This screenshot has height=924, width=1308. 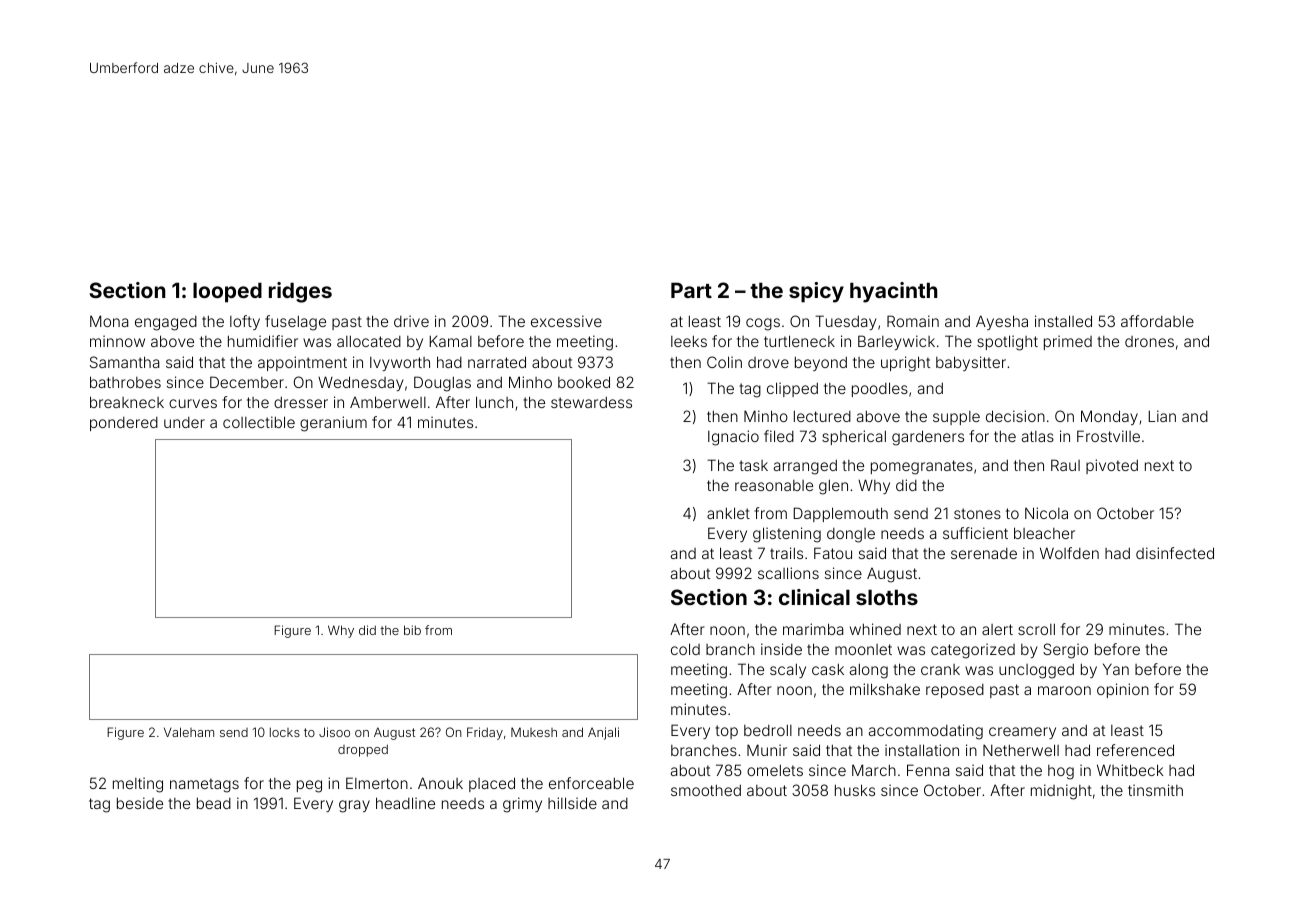 I want to click on looped, so click(x=227, y=292).
